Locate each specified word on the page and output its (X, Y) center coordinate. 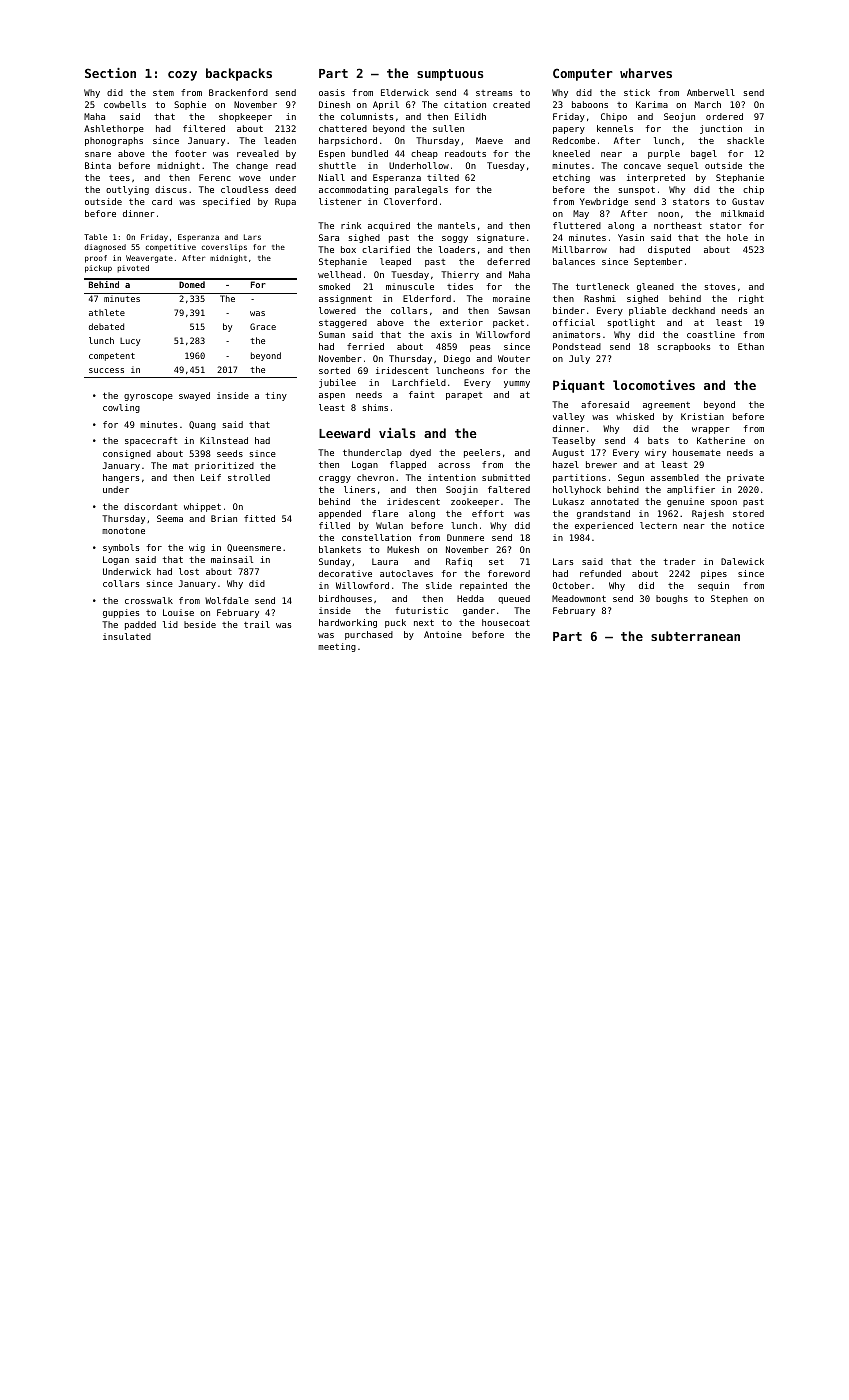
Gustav (748, 201)
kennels (615, 128)
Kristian (702, 416)
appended (340, 514)
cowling (121, 408)
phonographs (114, 141)
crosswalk (149, 600)
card (162, 201)
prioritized (224, 466)
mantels (456, 225)
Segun (631, 478)
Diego (457, 359)
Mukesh (403, 549)
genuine (685, 502)
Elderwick (405, 92)
